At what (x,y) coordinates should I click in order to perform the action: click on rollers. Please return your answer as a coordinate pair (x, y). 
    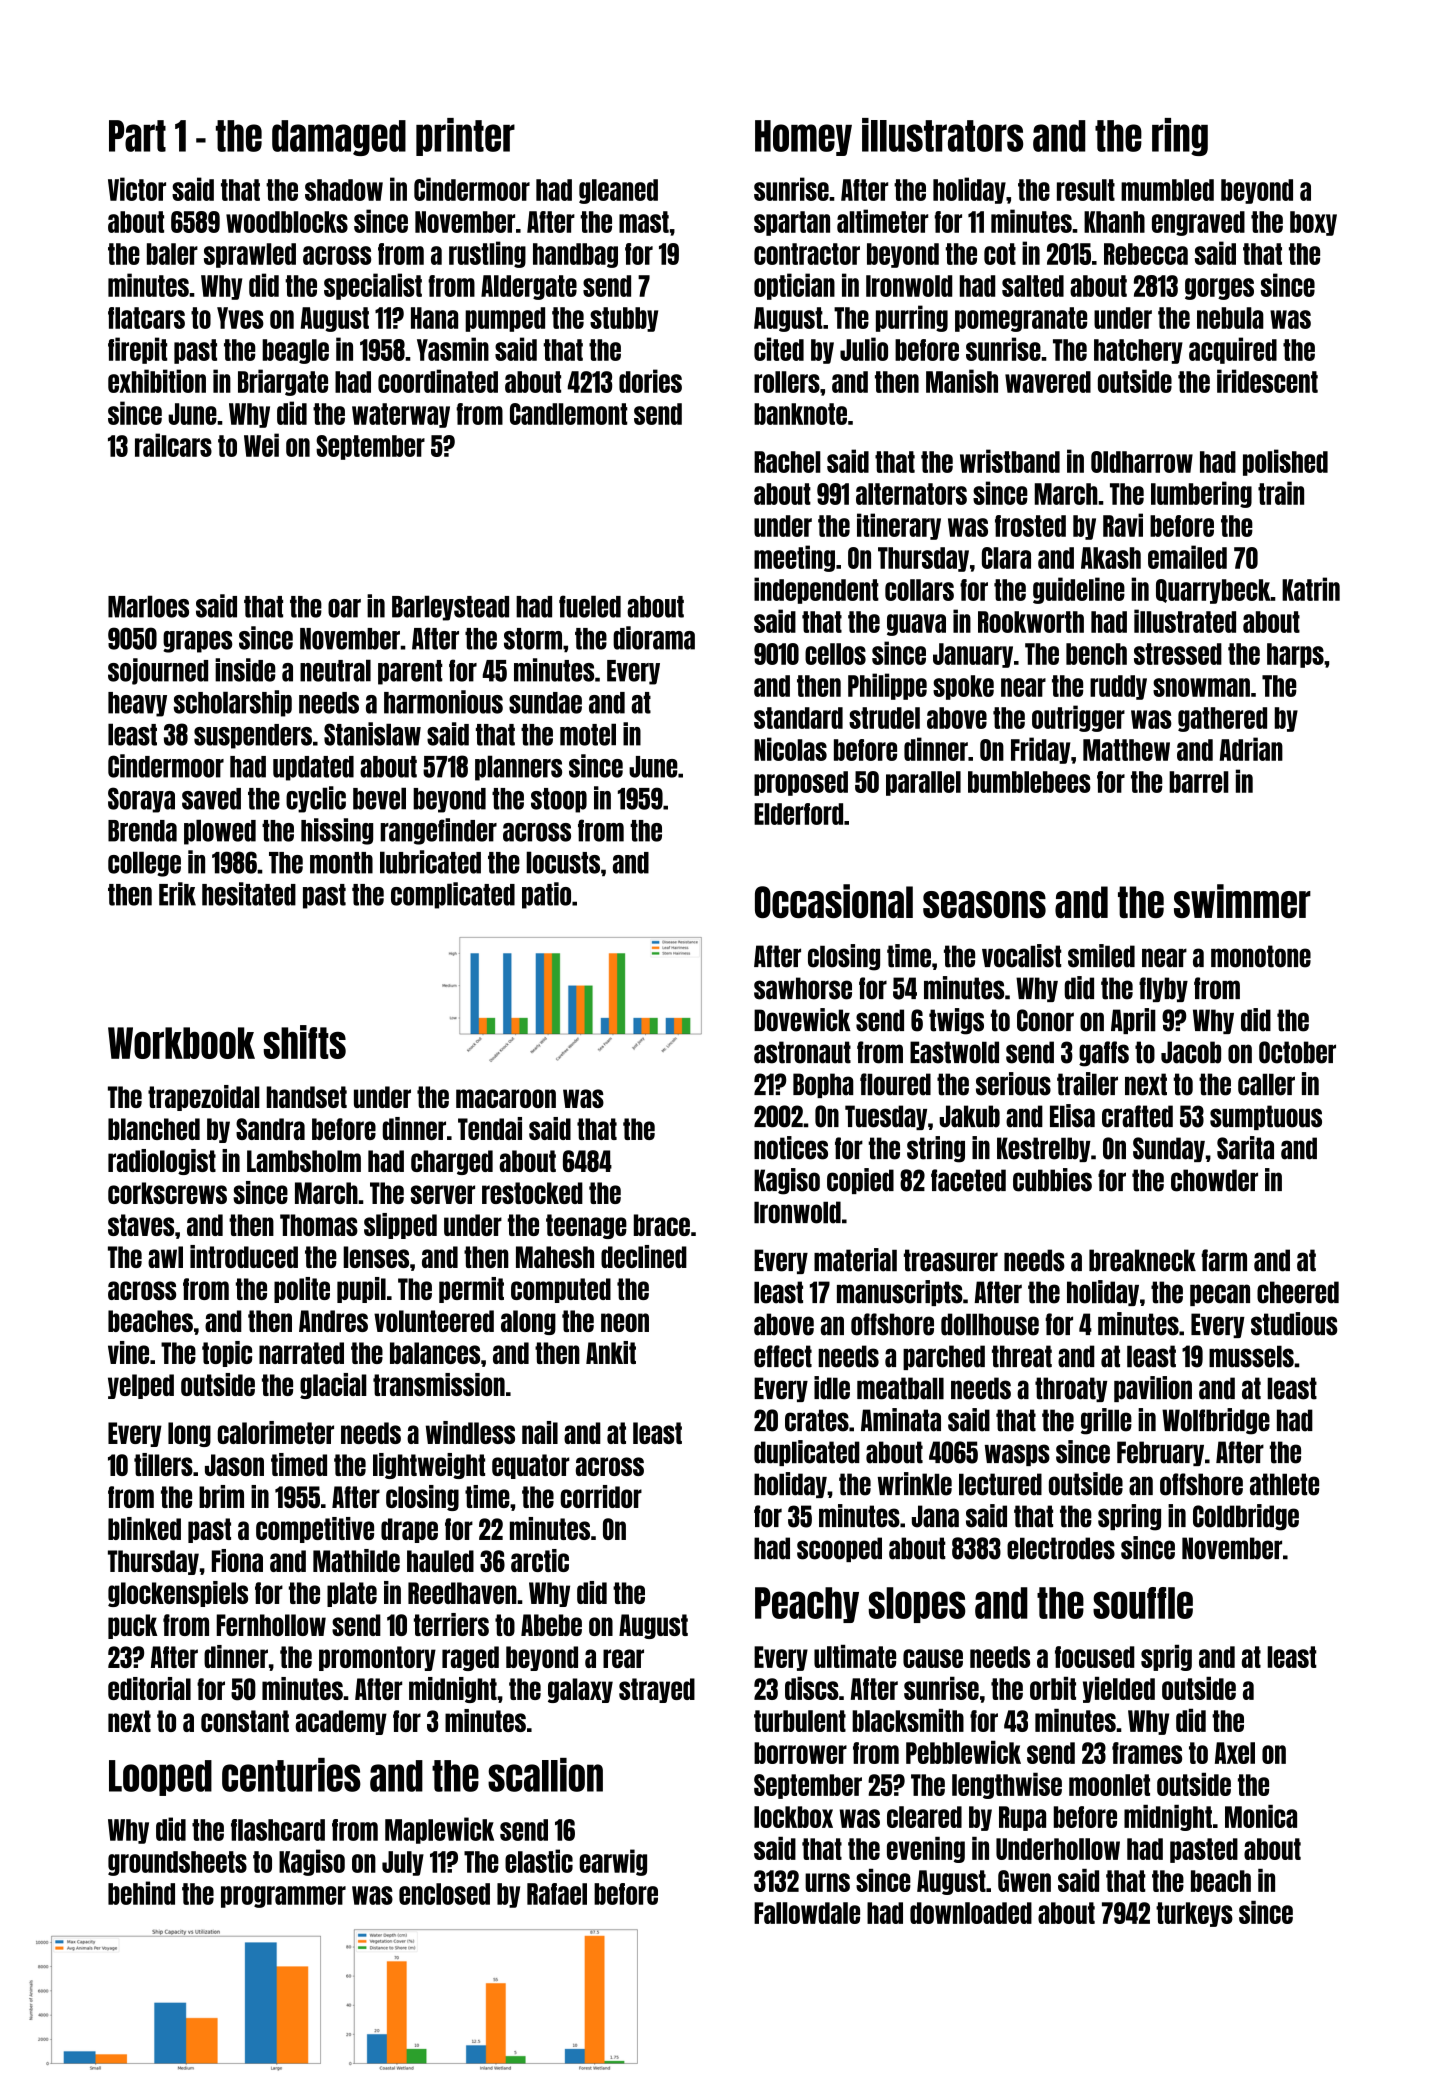
    Looking at the image, I should click on (787, 382).
